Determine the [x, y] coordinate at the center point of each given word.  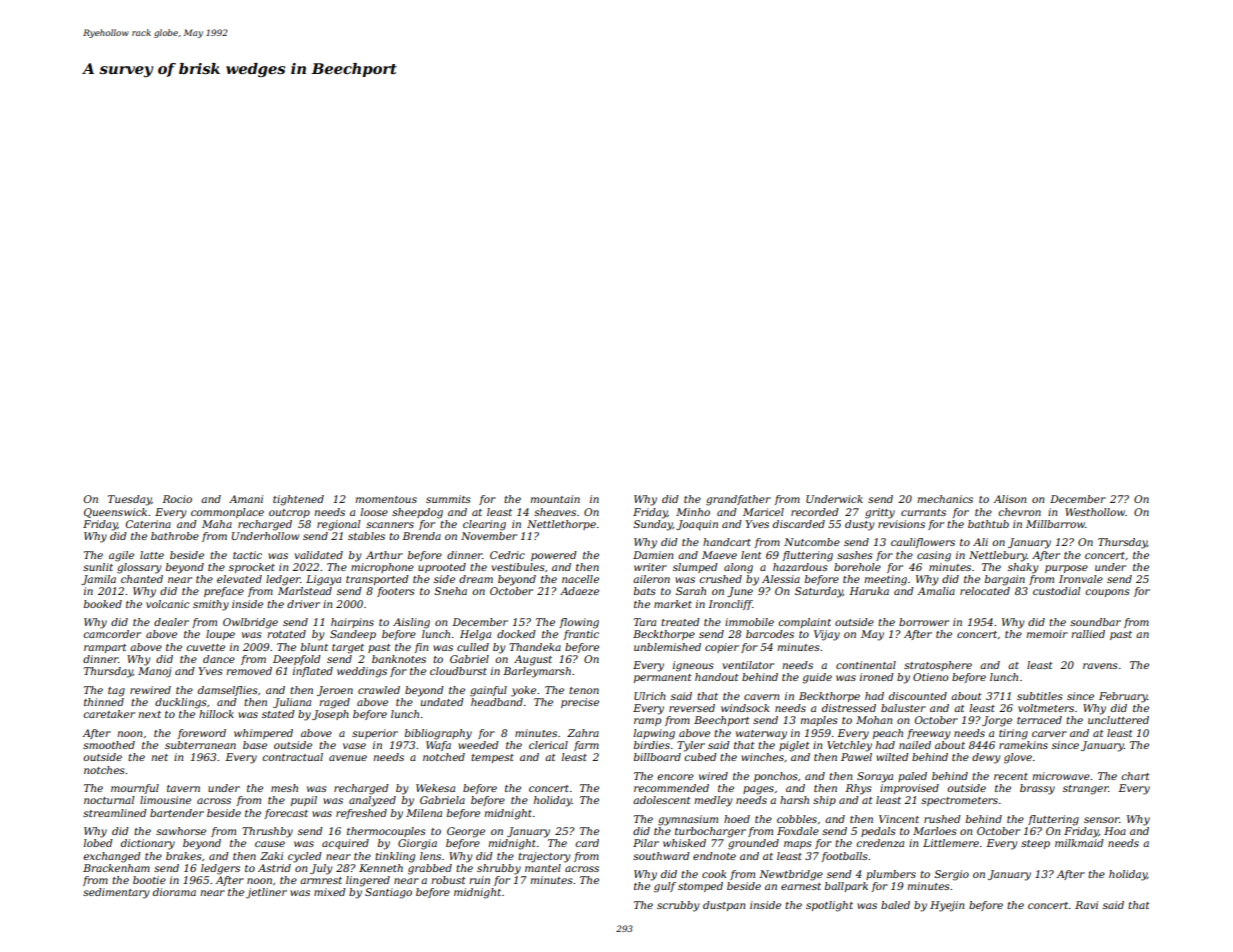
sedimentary [116, 893]
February [1123, 697]
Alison [1009, 499]
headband [497, 702]
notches [104, 770]
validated [318, 555]
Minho [693, 512]
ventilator [748, 665]
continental [866, 665]
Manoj [155, 672]
